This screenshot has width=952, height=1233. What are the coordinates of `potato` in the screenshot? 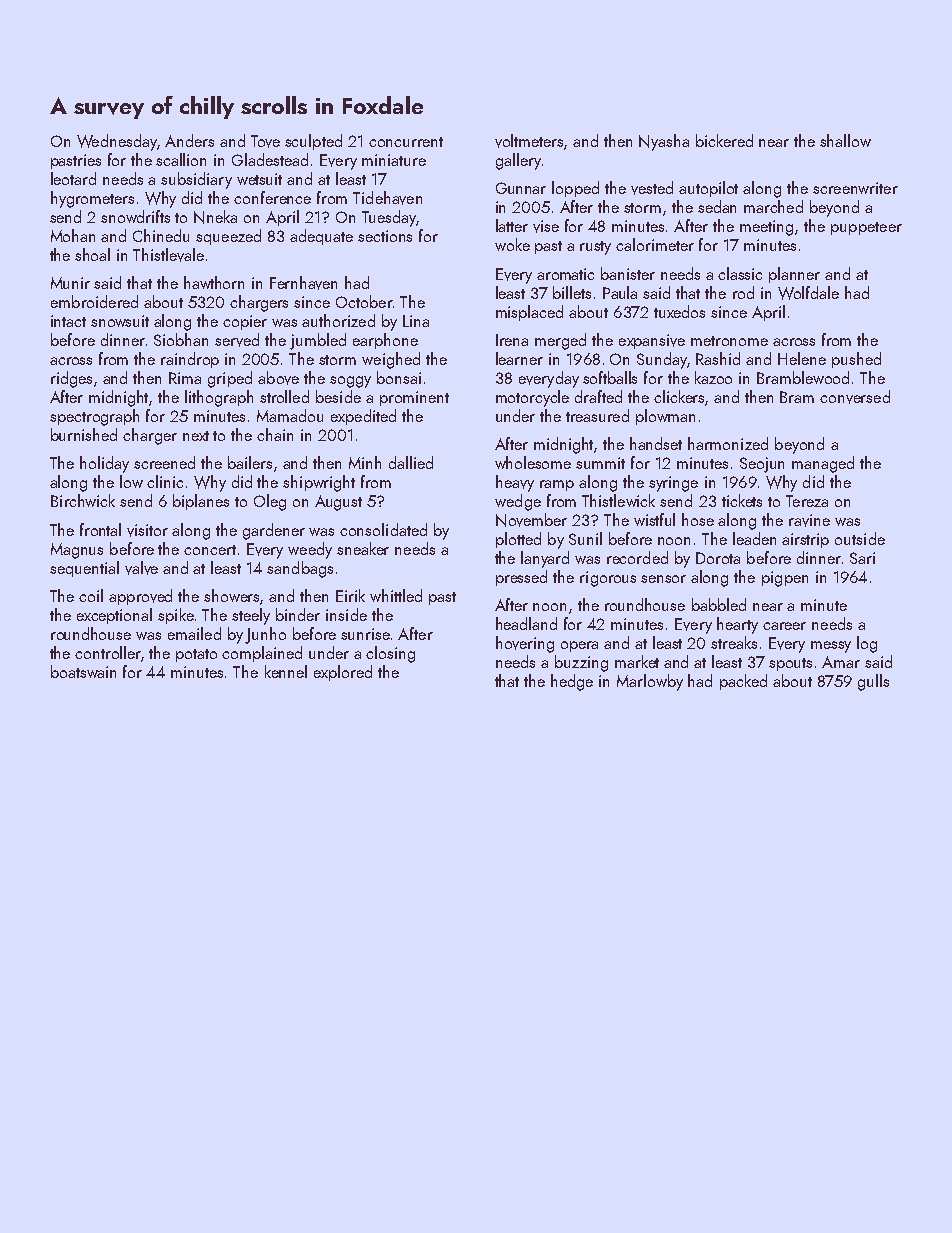 It's located at (196, 655).
